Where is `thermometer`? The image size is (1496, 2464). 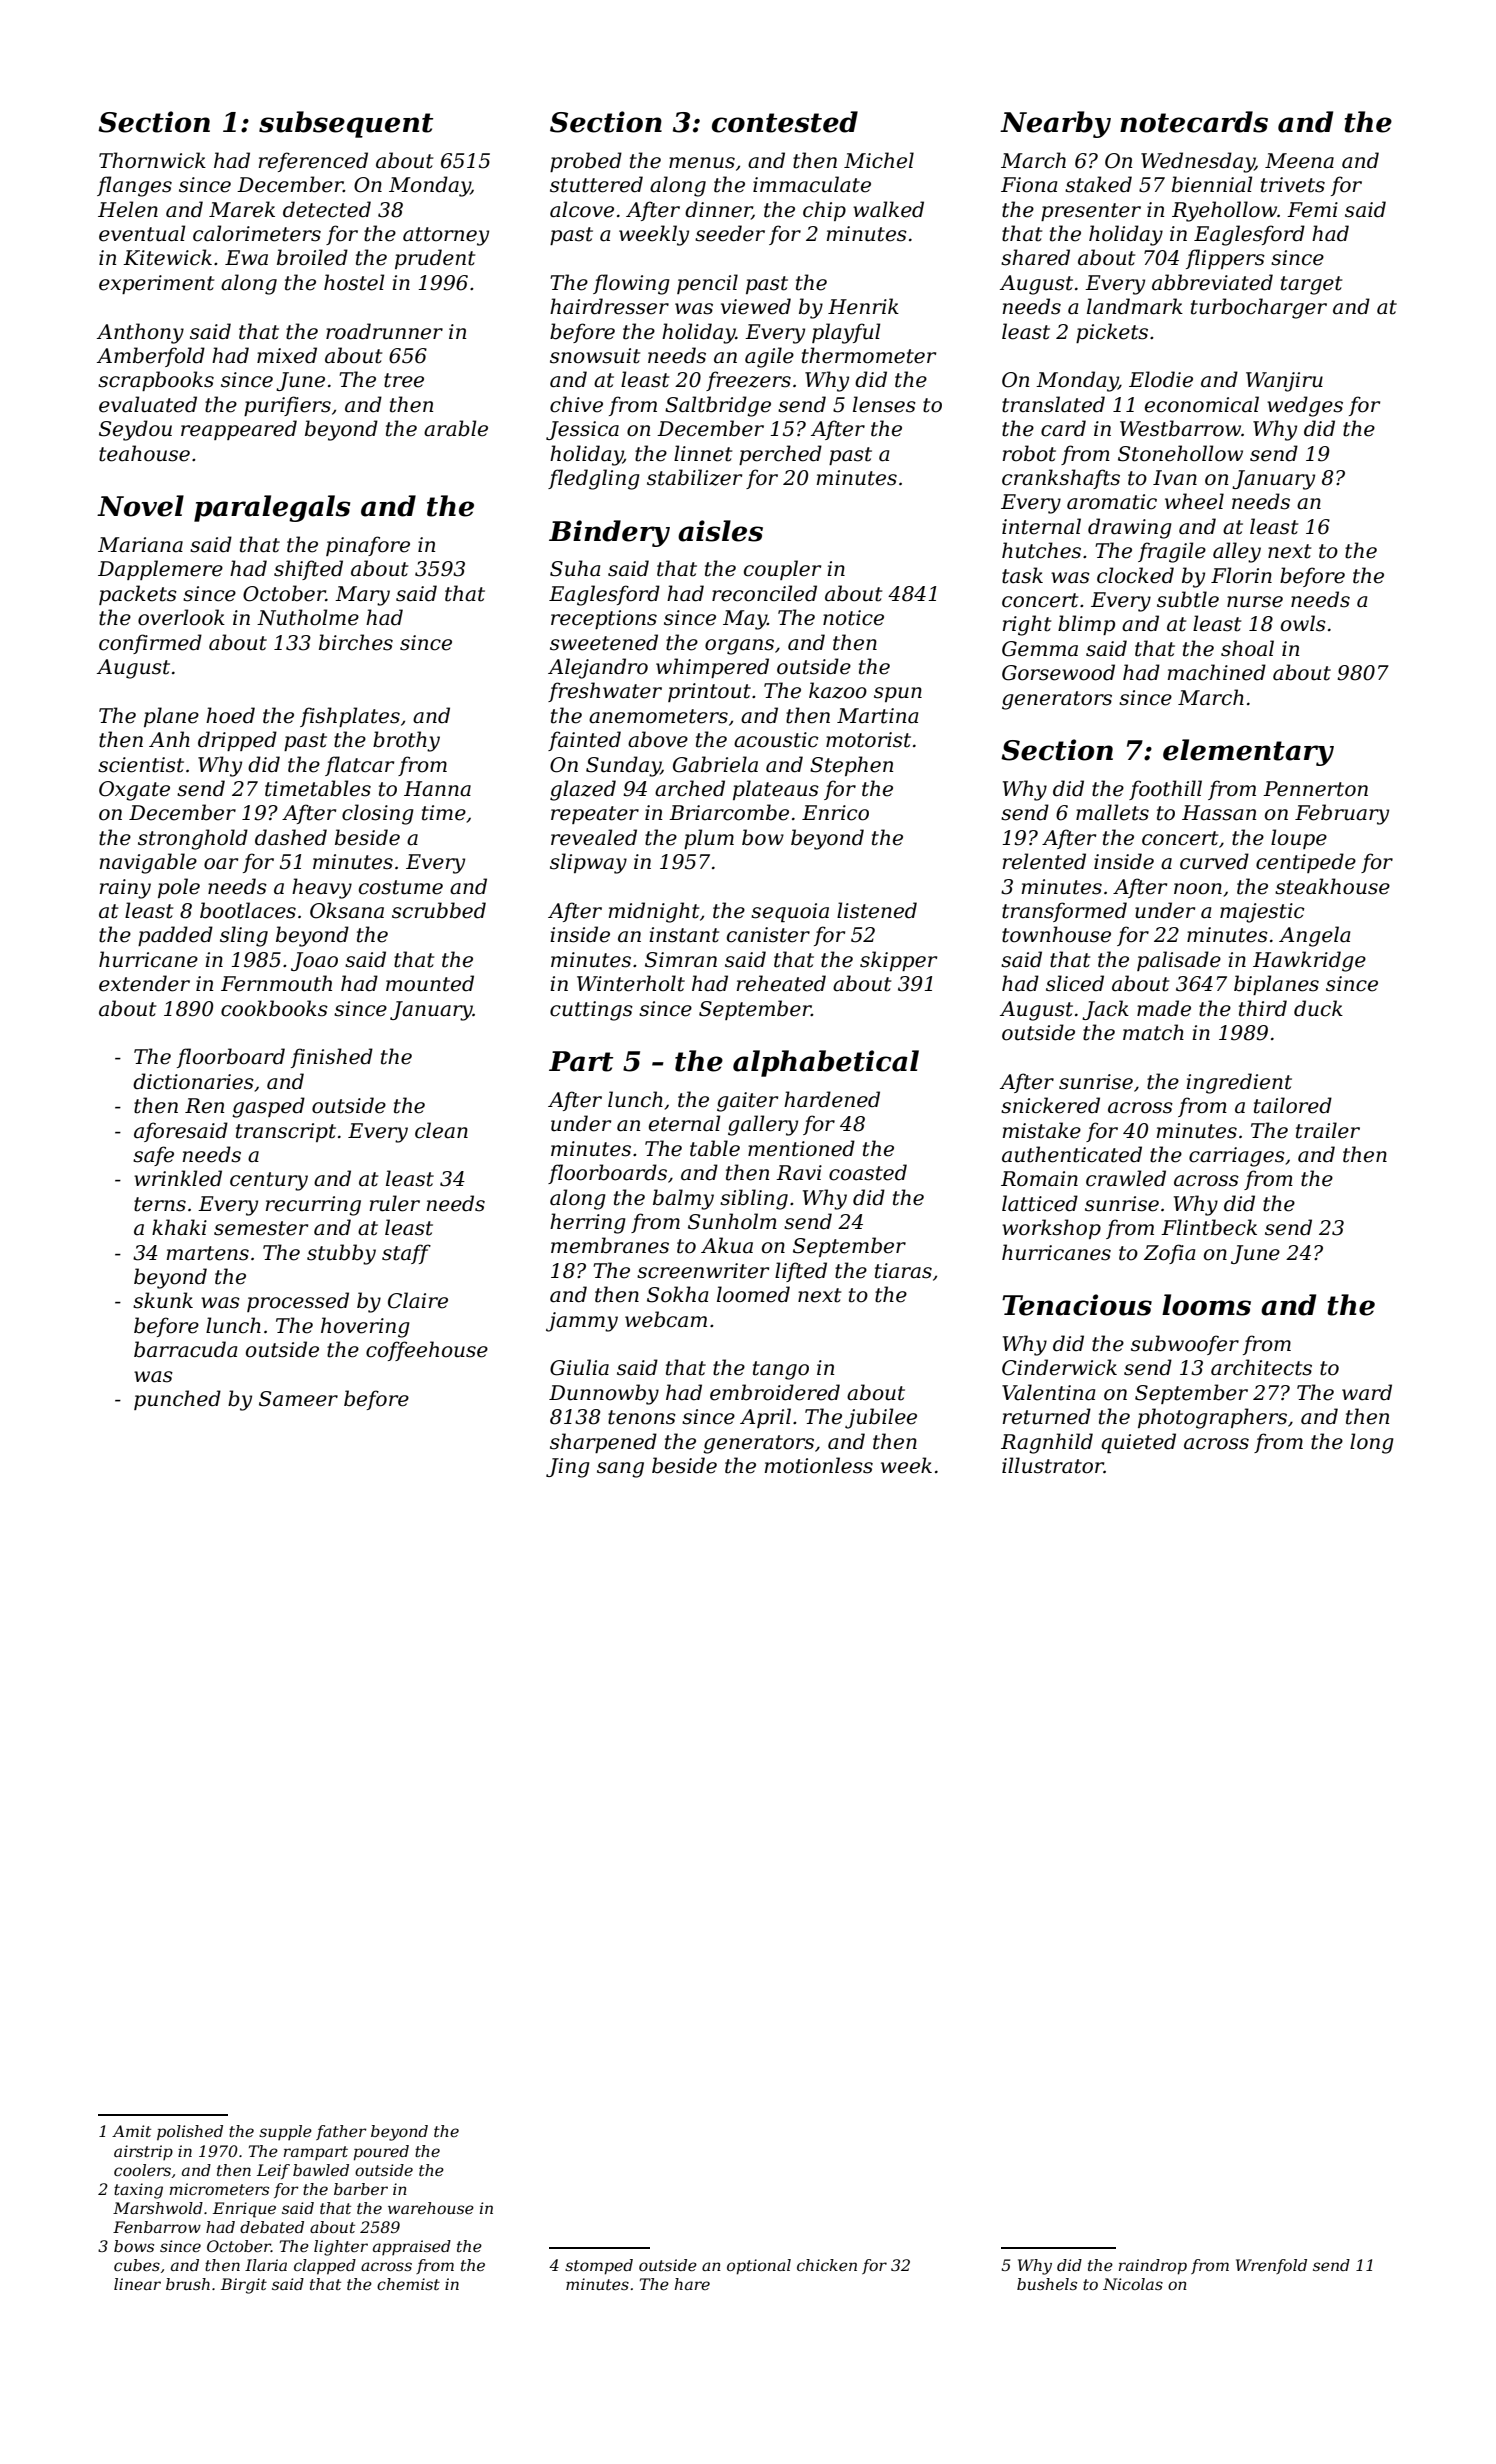
thermometer is located at coordinates (869, 355).
